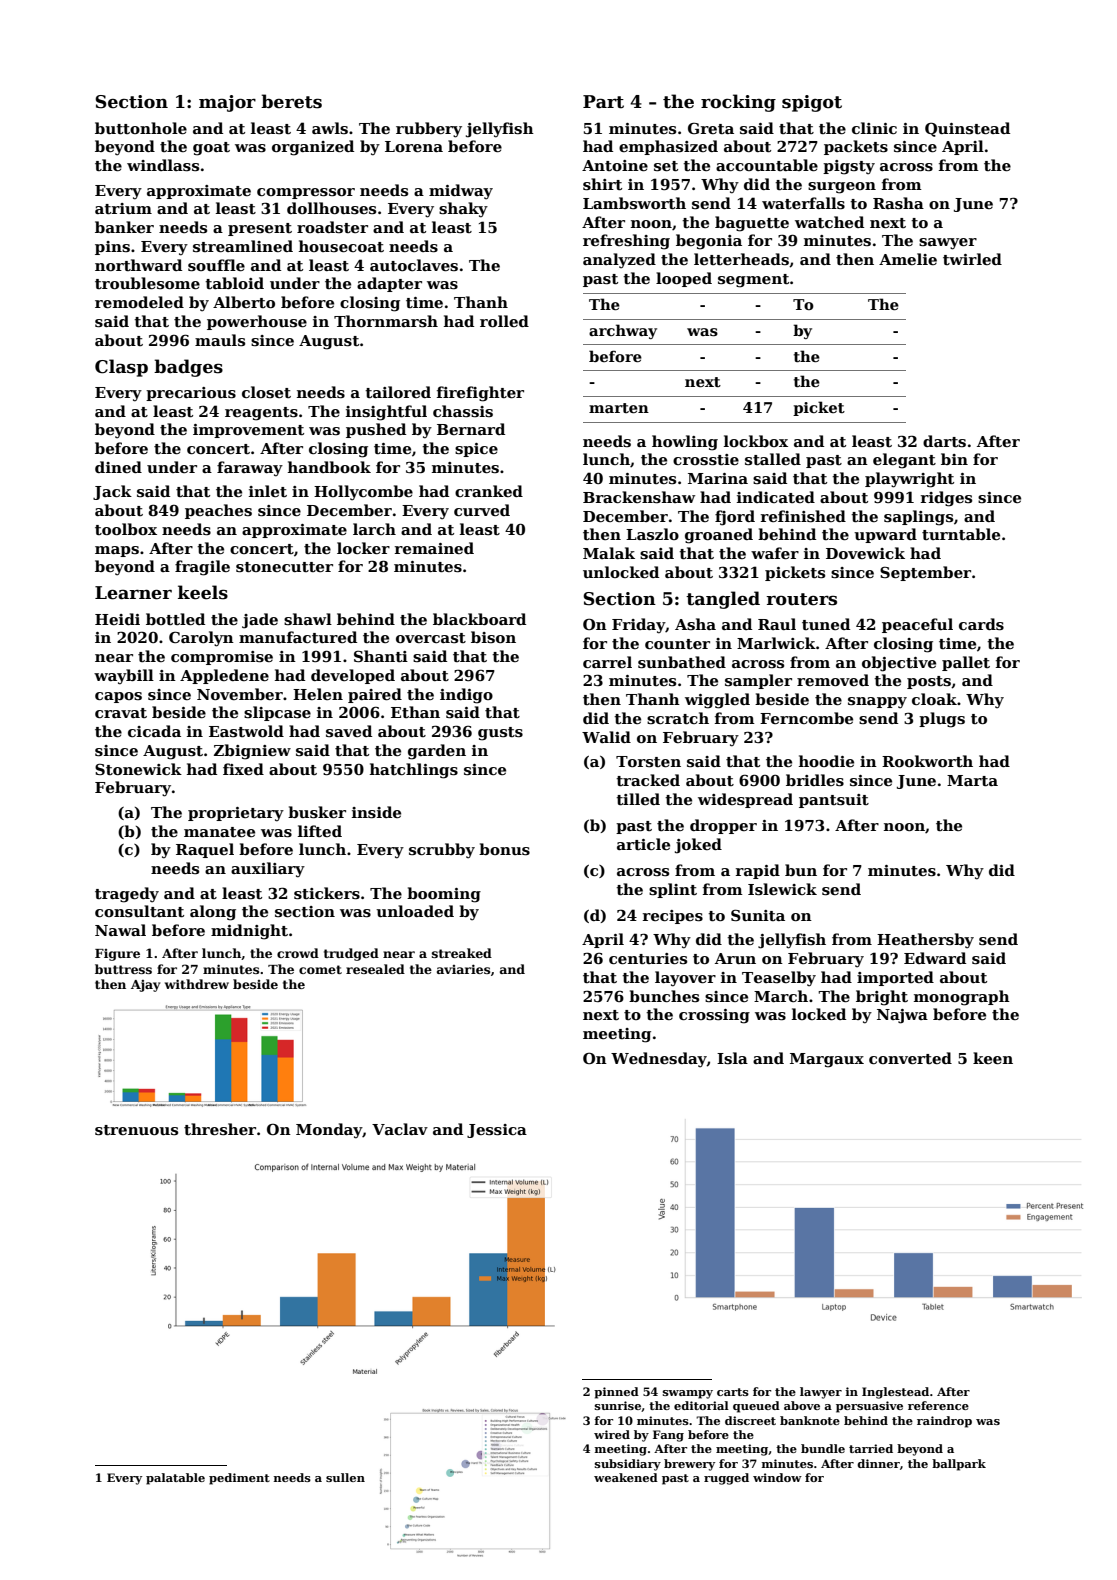 This screenshot has width=1117, height=1580. Describe the element at coordinates (959, 1465) in the screenshot. I see `ballpark` at that location.
